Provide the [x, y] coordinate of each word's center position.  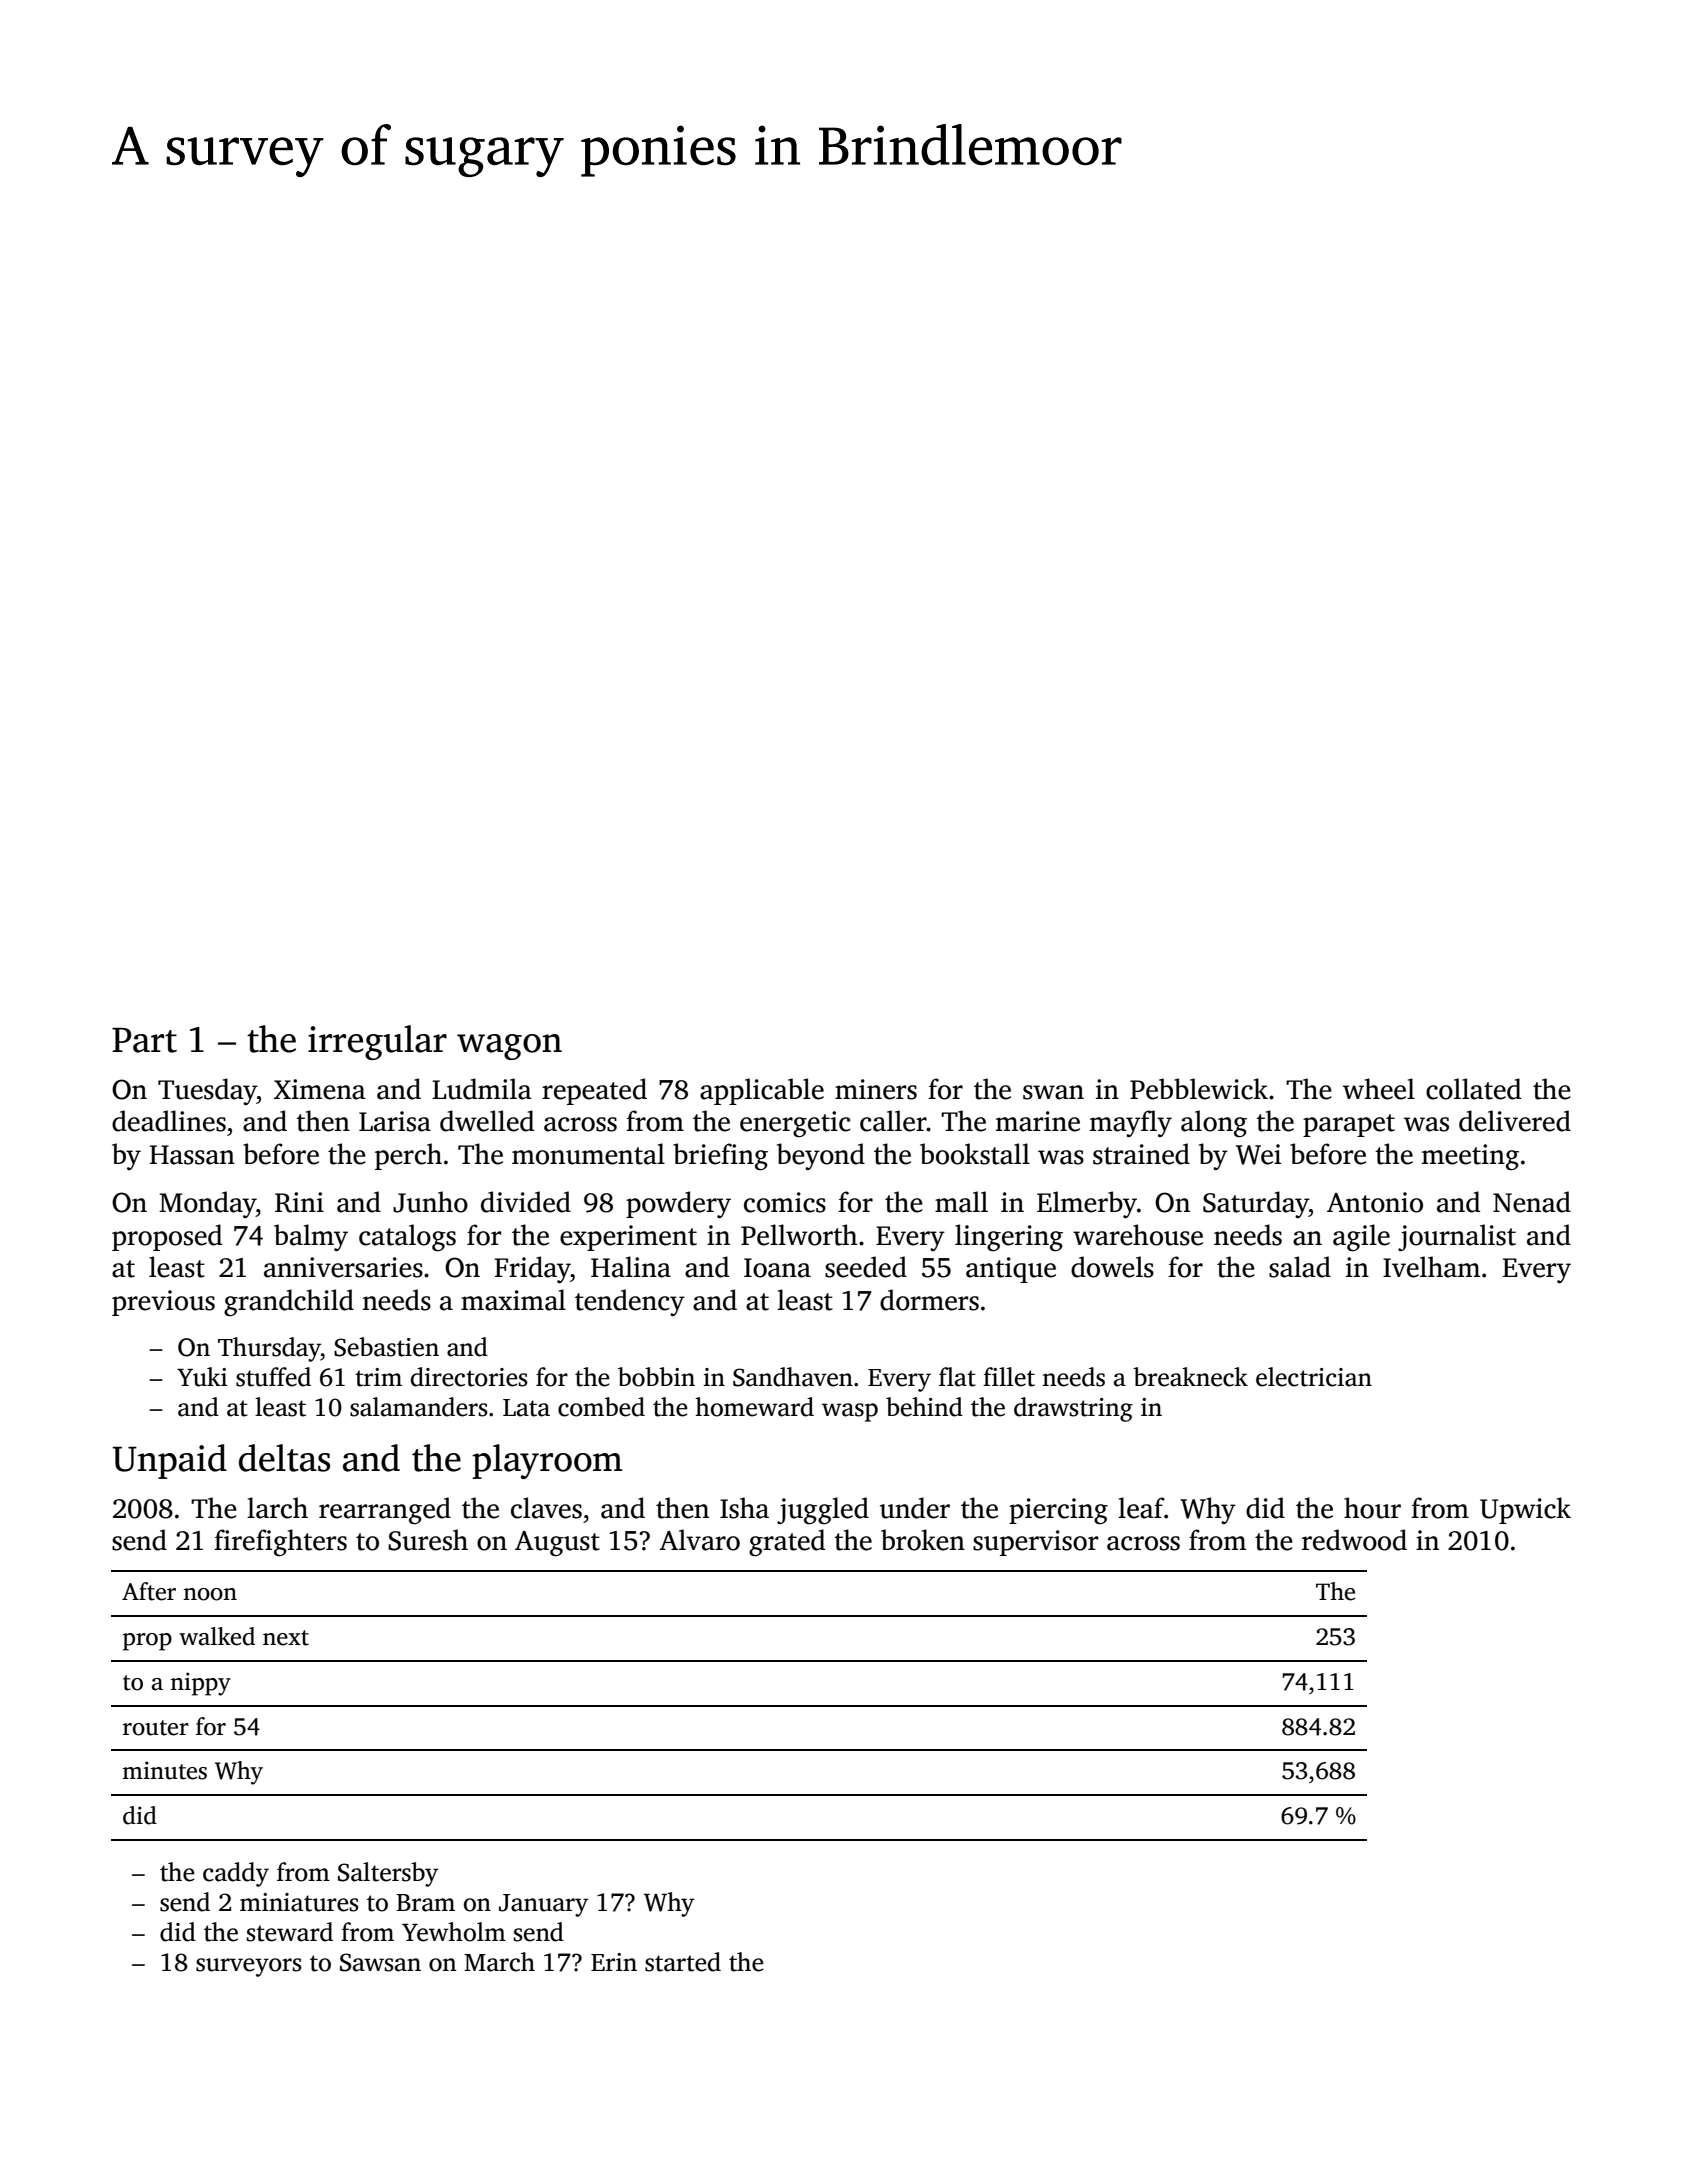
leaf [1141, 1508]
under [915, 1508]
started [683, 1962]
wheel [1379, 1089]
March [499, 1962]
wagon [509, 1047]
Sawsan [380, 1962]
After [149, 1591]
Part [144, 1040]
